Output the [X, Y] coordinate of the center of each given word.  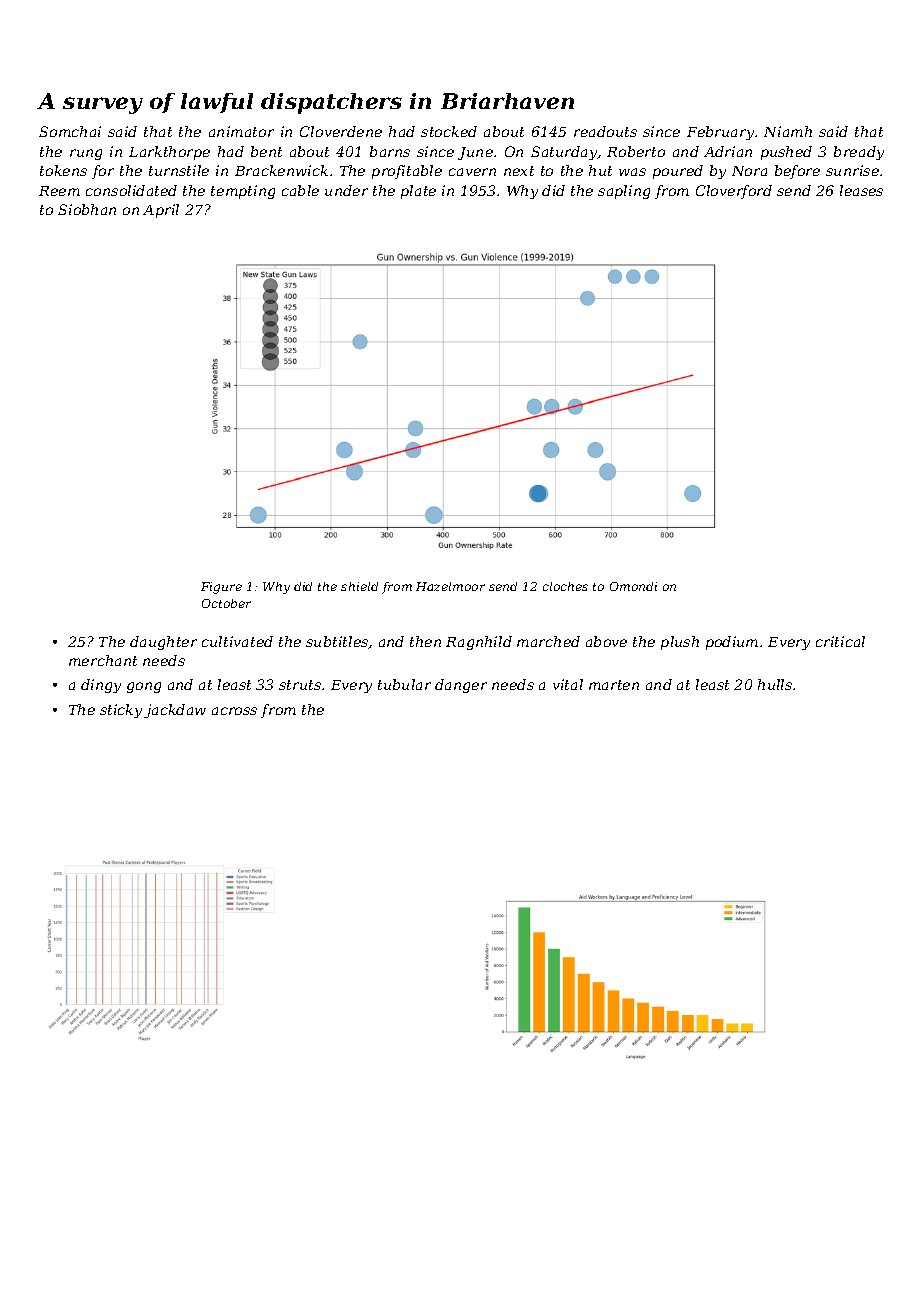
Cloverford [734, 192]
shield [359, 586]
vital [568, 684]
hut [600, 170]
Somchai [70, 131]
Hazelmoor [450, 586]
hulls [775, 684]
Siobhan [87, 209]
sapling [624, 192]
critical [840, 641]
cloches [565, 586]
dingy [101, 686]
